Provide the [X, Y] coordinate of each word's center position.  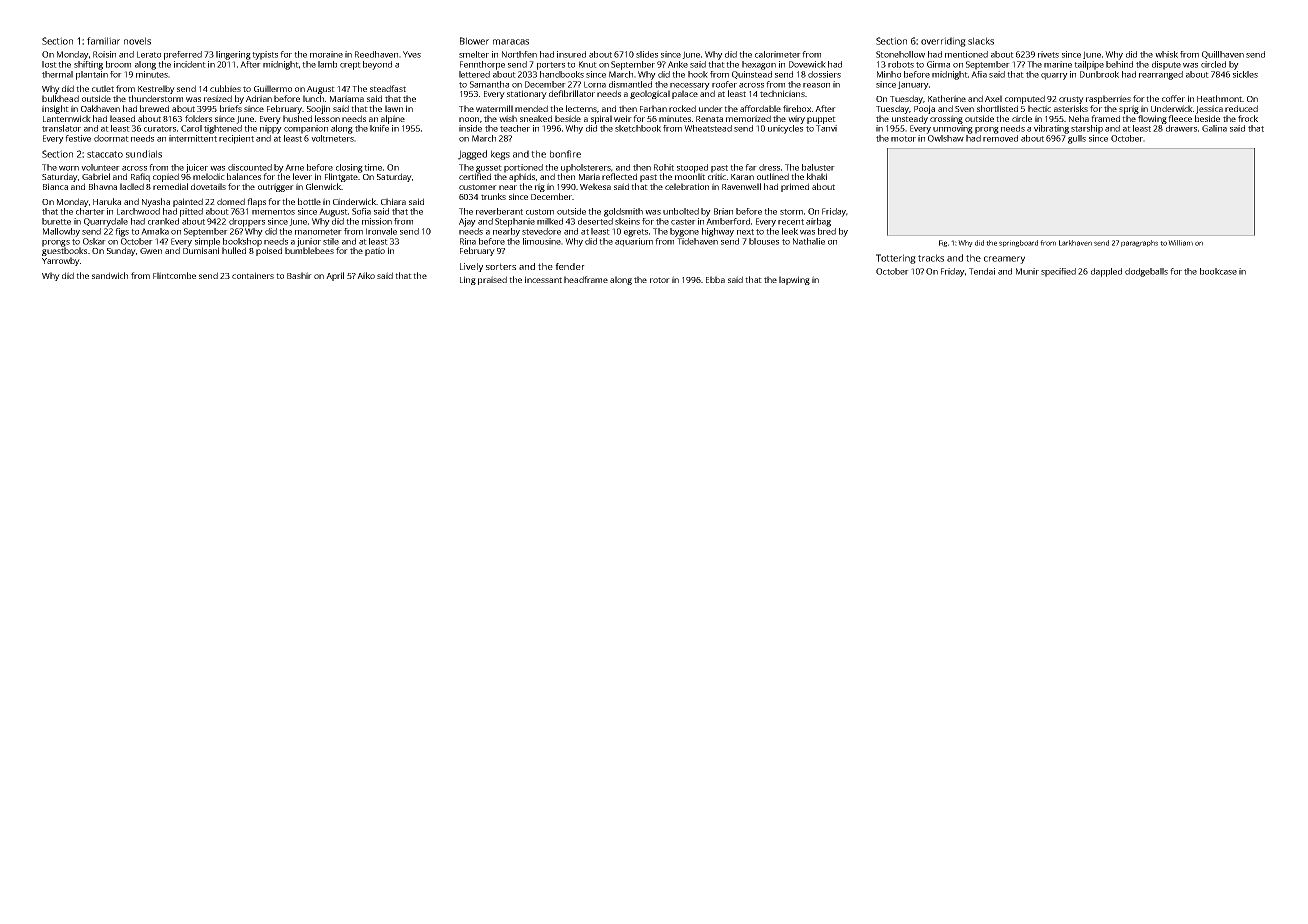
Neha [1079, 118]
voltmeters [332, 138]
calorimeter [778, 54]
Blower [474, 41]
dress [769, 167]
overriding [943, 42]
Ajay [467, 222]
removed [1000, 138]
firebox [797, 108]
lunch [313, 98]
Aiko [366, 275]
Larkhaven [1075, 243]
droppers [247, 222]
